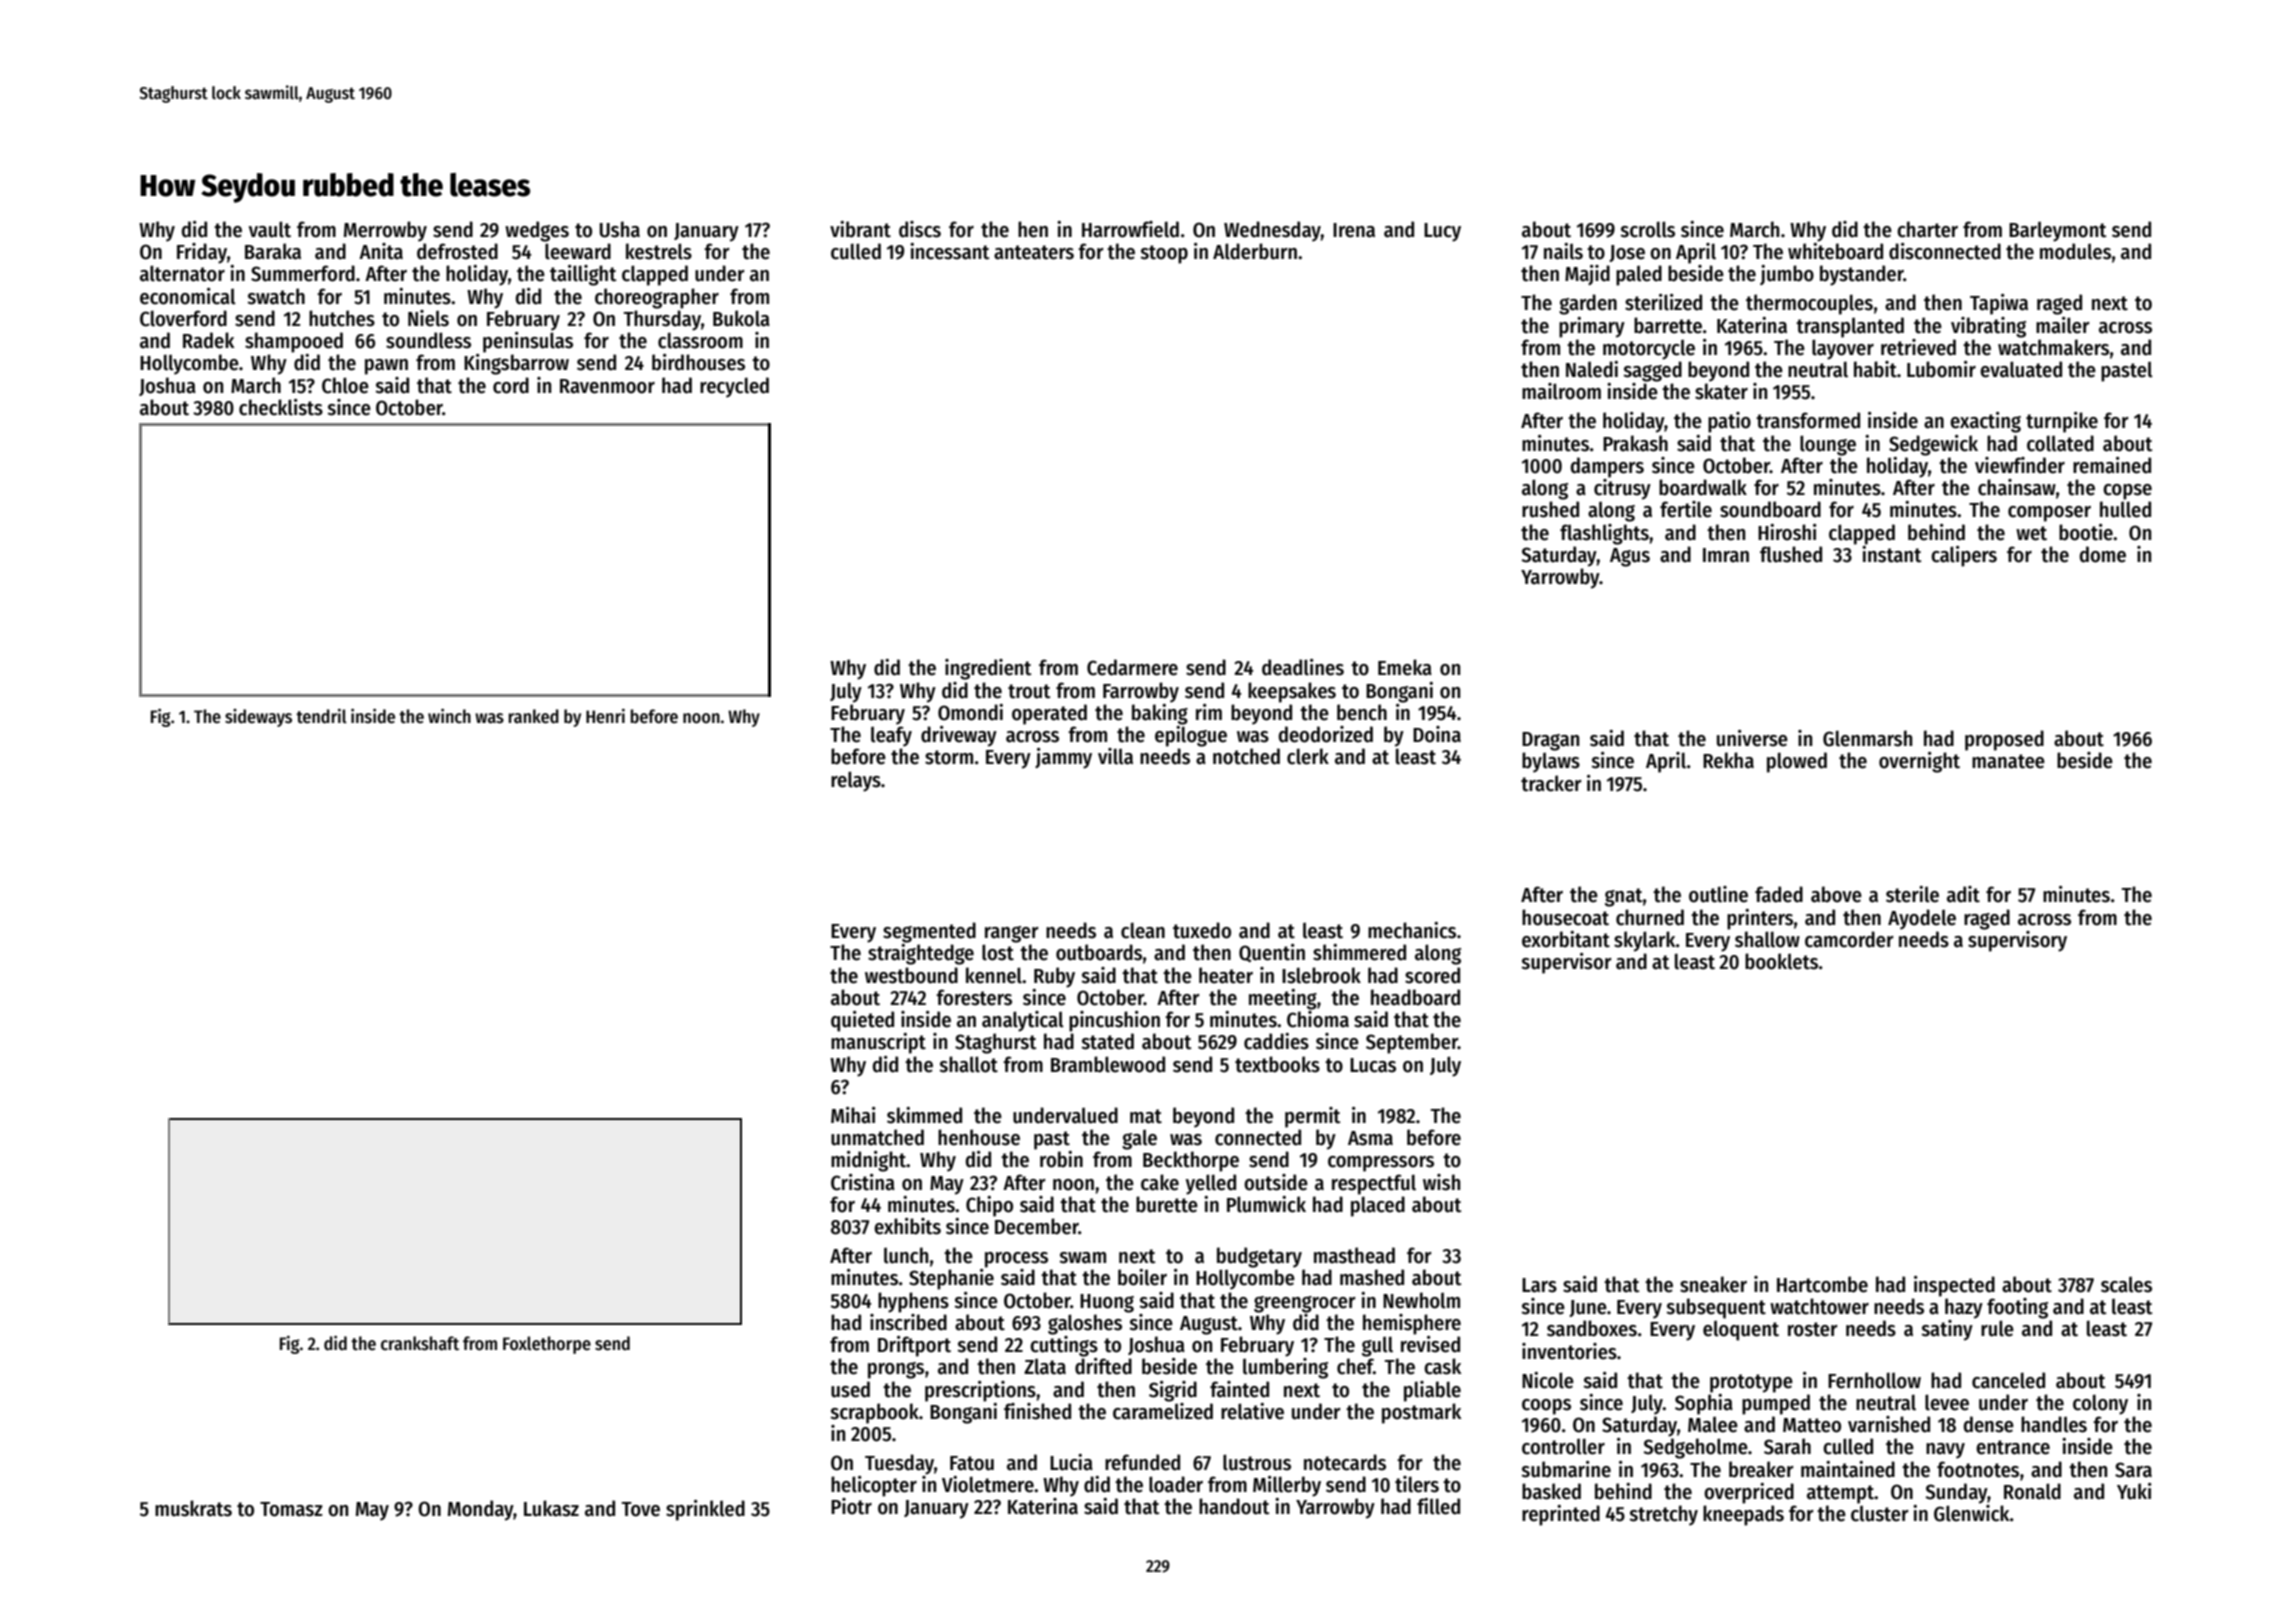  What do you see at coordinates (1919, 762) in the screenshot?
I see `overnight` at bounding box center [1919, 762].
